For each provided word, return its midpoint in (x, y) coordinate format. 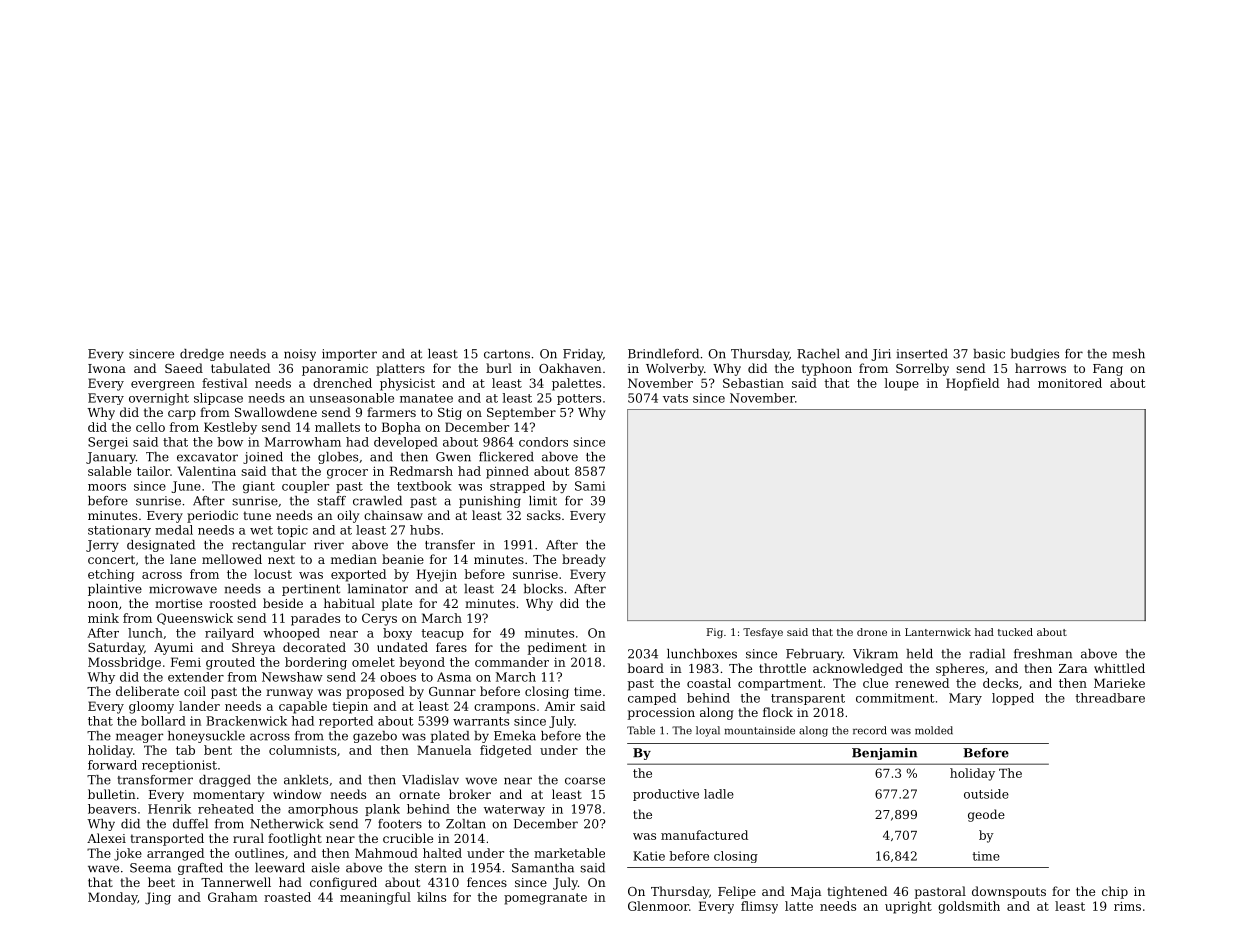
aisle (325, 868)
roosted (232, 603)
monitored (1070, 383)
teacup (442, 634)
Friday (583, 355)
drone (872, 632)
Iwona (107, 368)
